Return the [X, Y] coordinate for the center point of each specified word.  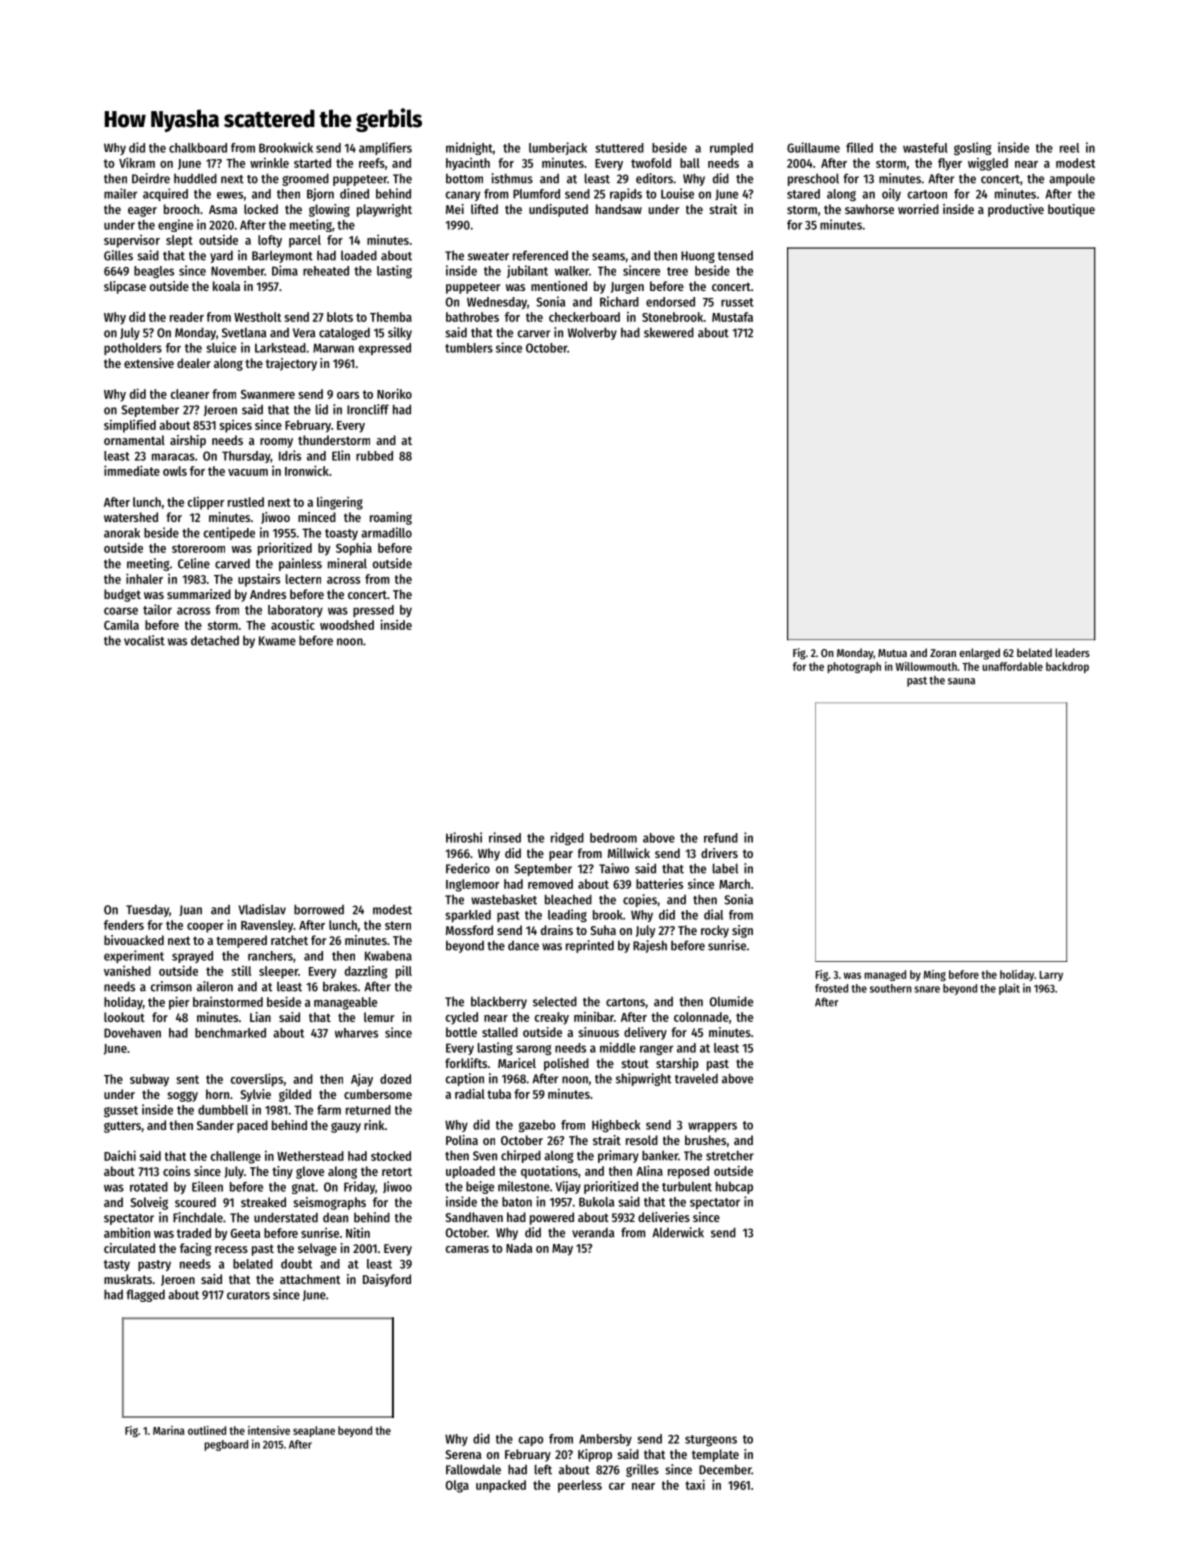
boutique [1071, 210]
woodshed [347, 625]
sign [742, 931]
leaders [1072, 652]
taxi [695, 1484]
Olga [457, 1486]
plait [1009, 989]
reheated [326, 271]
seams [608, 257]
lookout [124, 1017]
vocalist [144, 640]
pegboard [226, 1445]
